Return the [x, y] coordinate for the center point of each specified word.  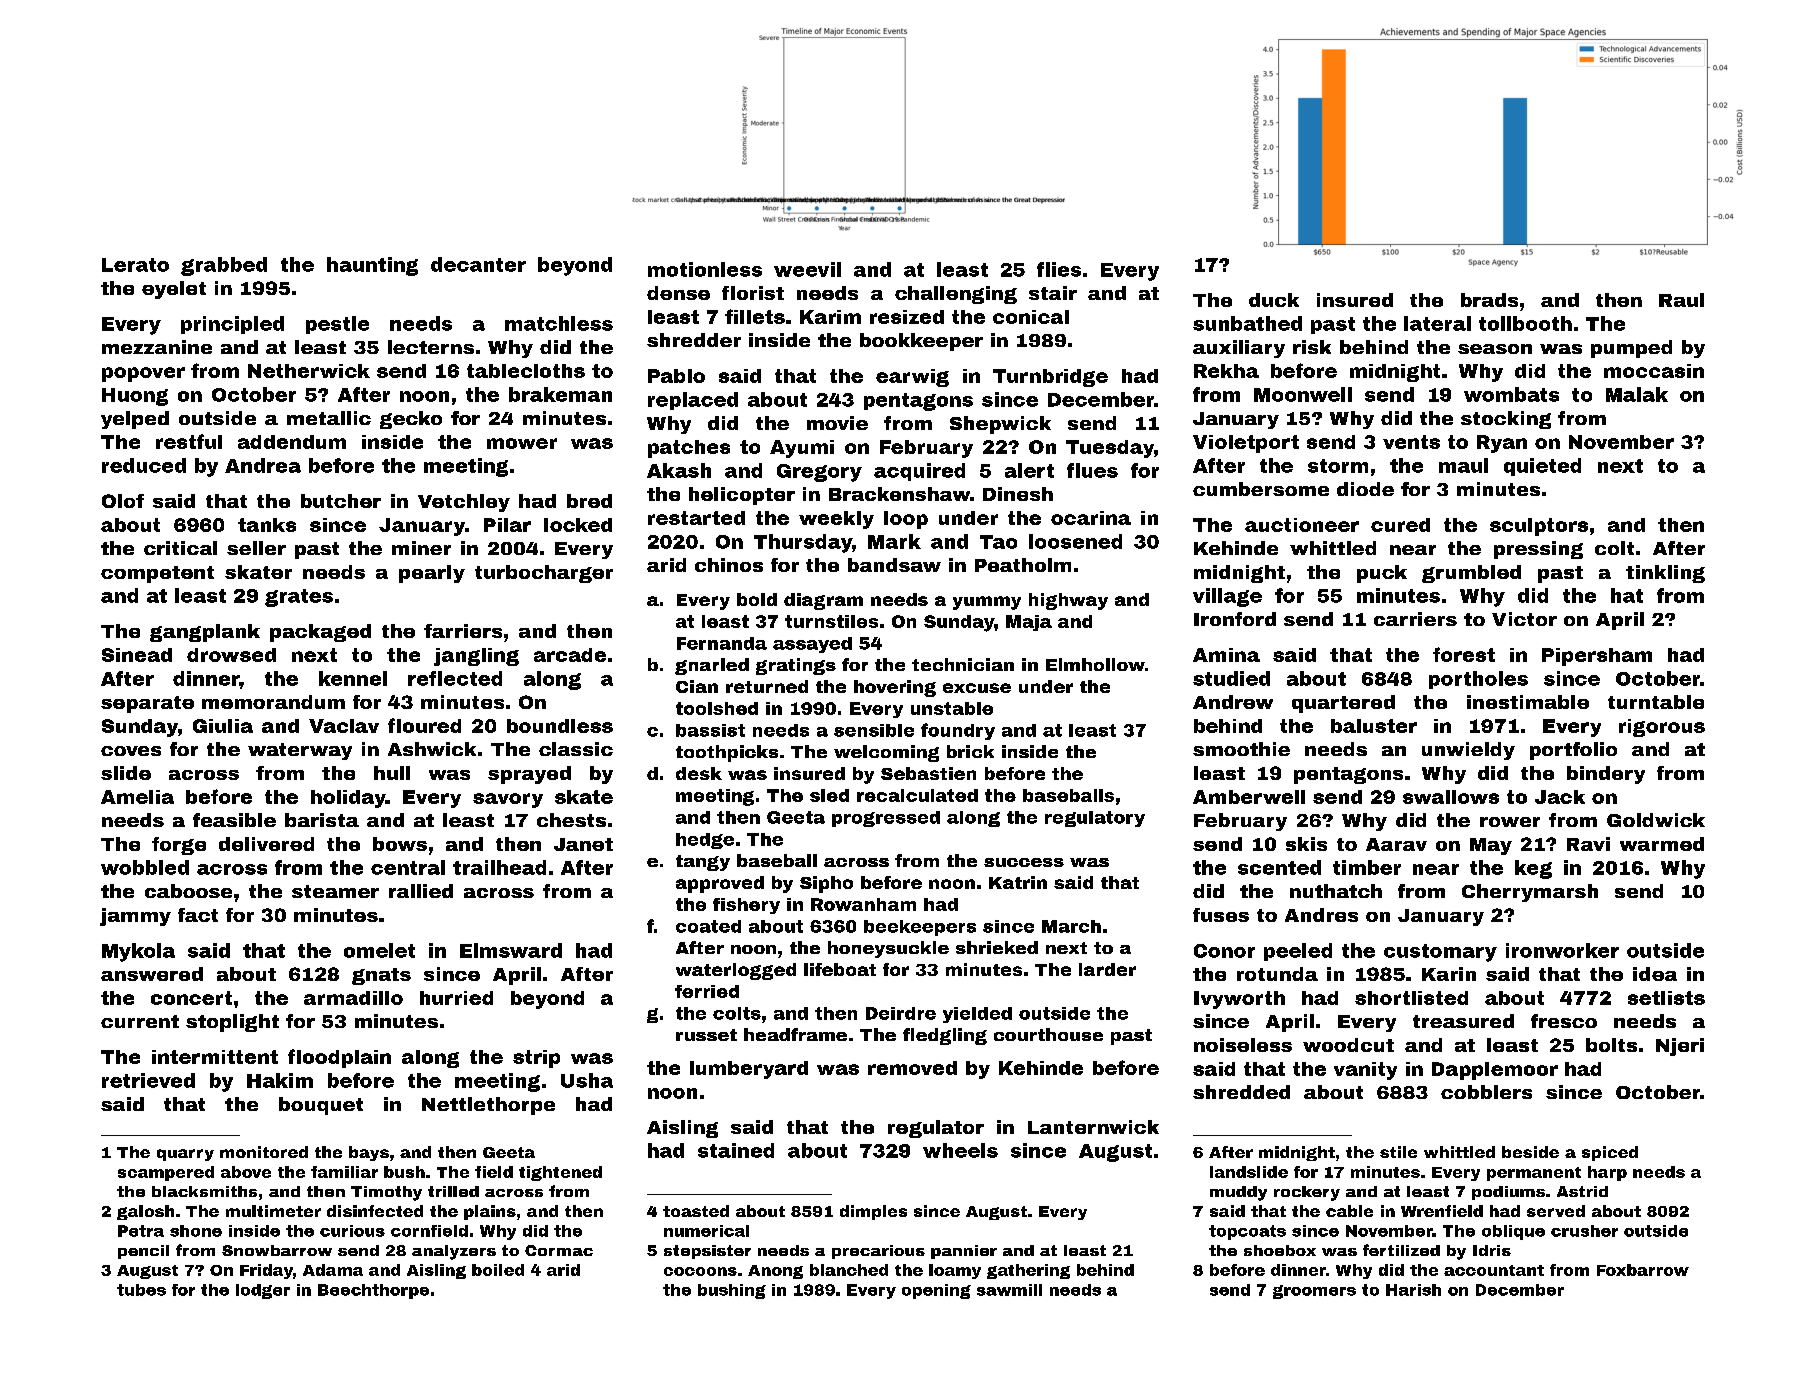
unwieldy [1468, 751]
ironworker [1562, 950]
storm [1338, 466]
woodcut [1348, 1045]
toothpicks [727, 753]
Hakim [280, 1080]
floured [424, 725]
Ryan [1502, 444]
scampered [166, 1173]
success [1024, 862]
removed [912, 1068]
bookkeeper [921, 342]
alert [1029, 470]
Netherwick [309, 371]
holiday [348, 799]
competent [157, 574]
